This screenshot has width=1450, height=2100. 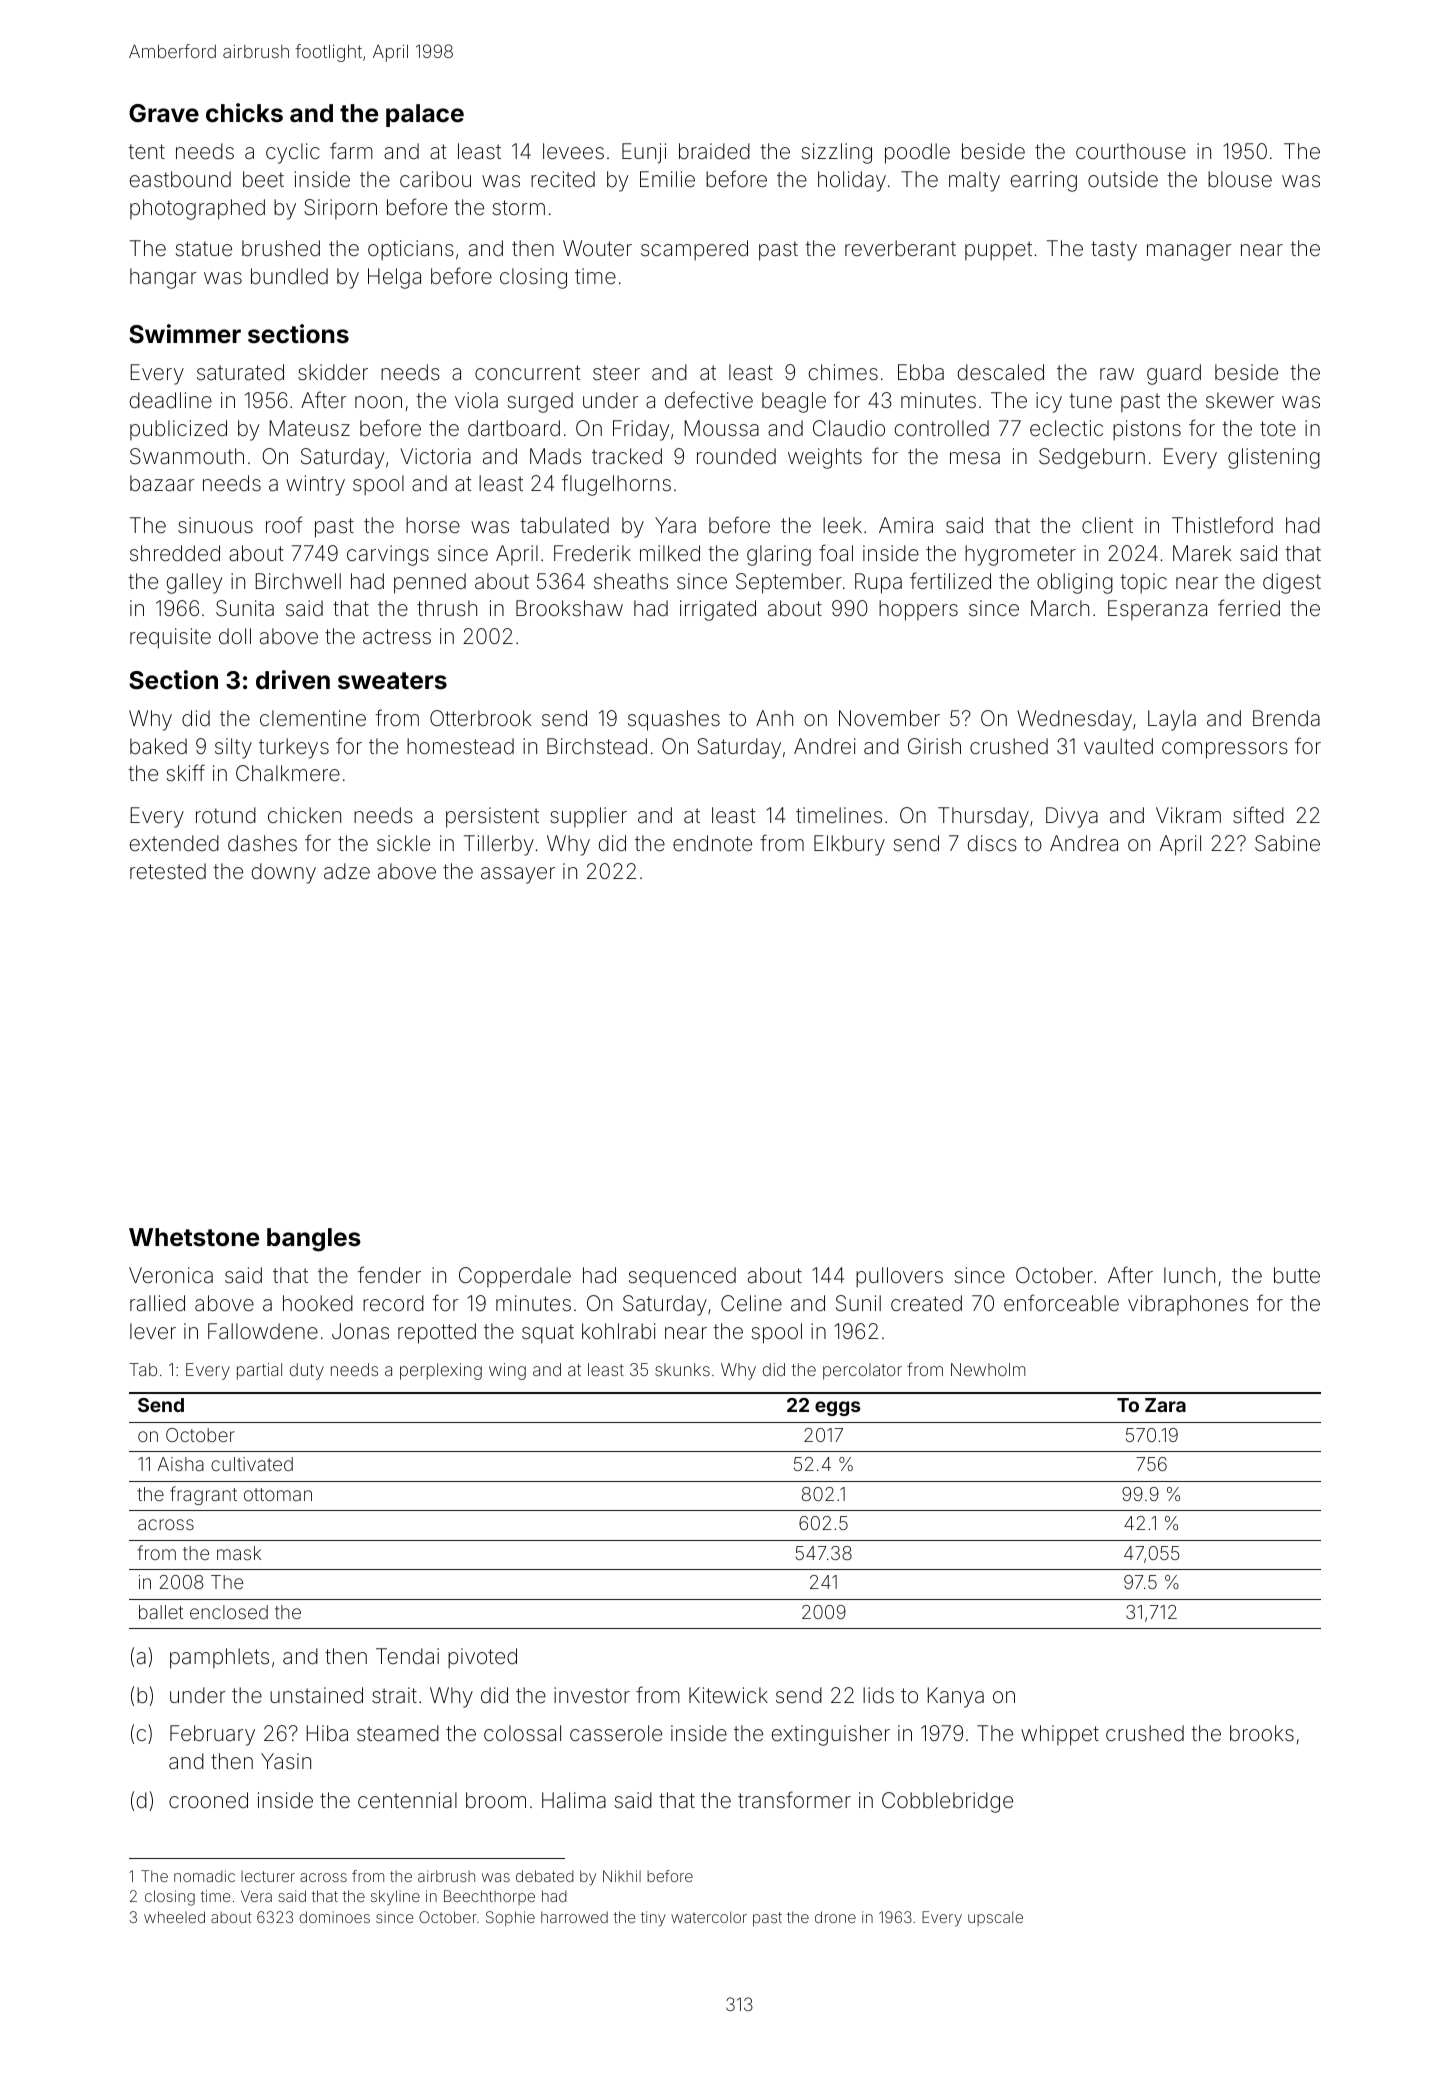 I want to click on Cobblebridge, so click(x=947, y=1802).
